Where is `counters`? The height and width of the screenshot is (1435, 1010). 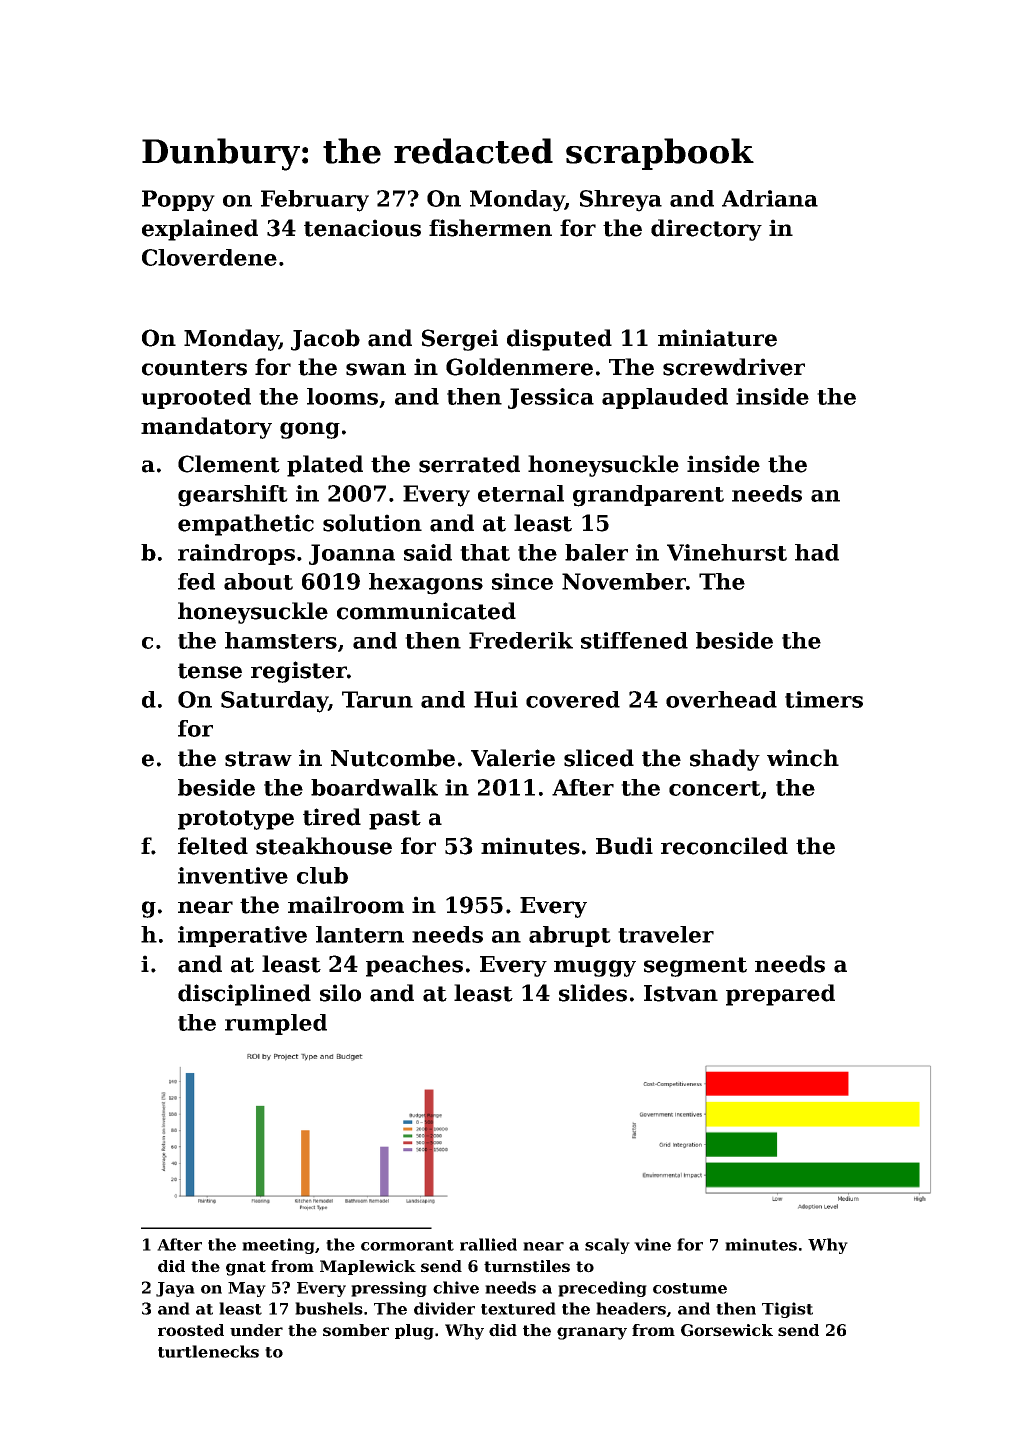 counters is located at coordinates (194, 368).
